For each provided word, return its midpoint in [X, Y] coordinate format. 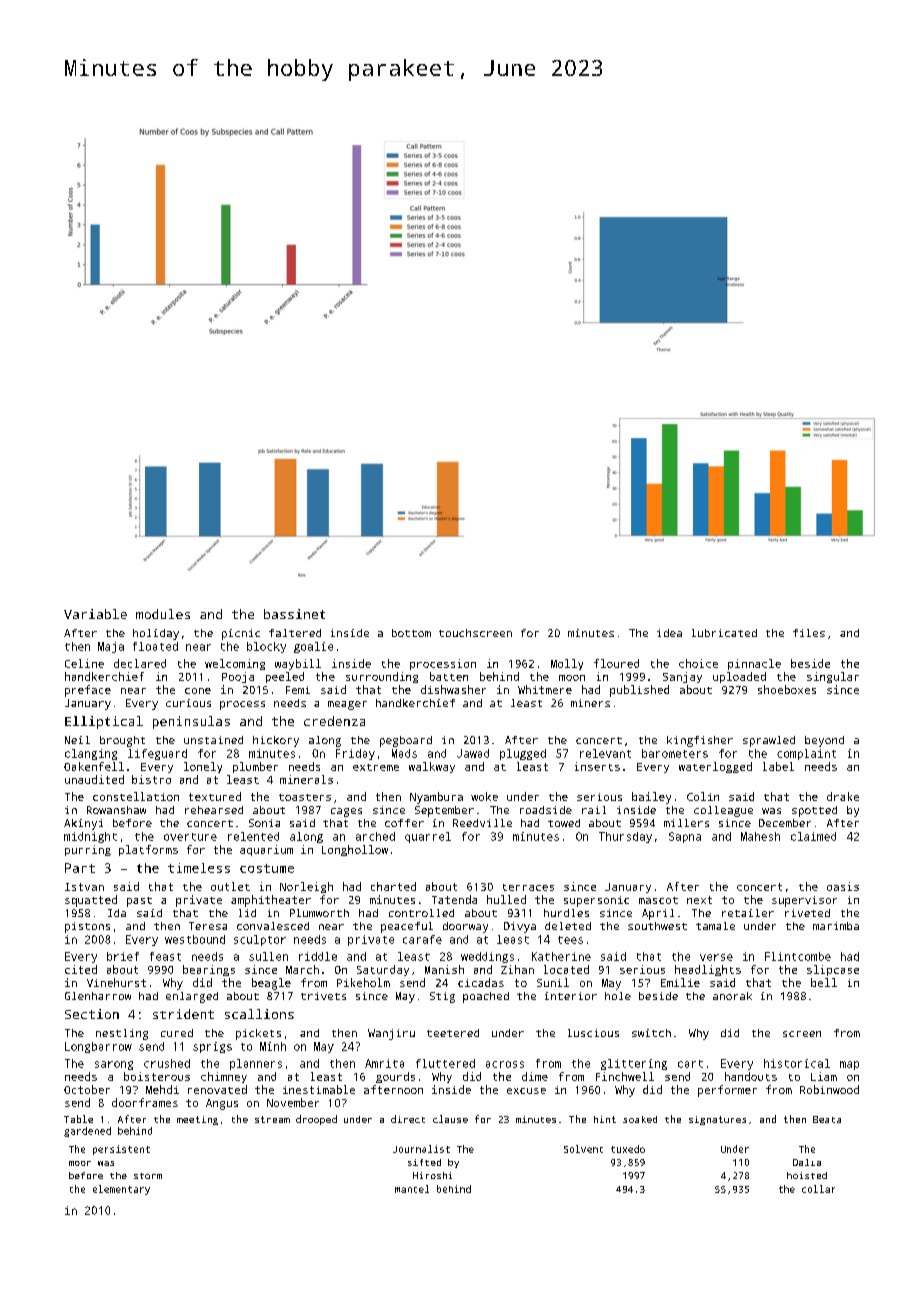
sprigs [212, 1047]
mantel [412, 1189]
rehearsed [214, 810]
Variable [95, 614]
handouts [751, 1076]
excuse [526, 1091]
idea [669, 633]
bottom [411, 633]
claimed [813, 836]
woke [484, 796]
